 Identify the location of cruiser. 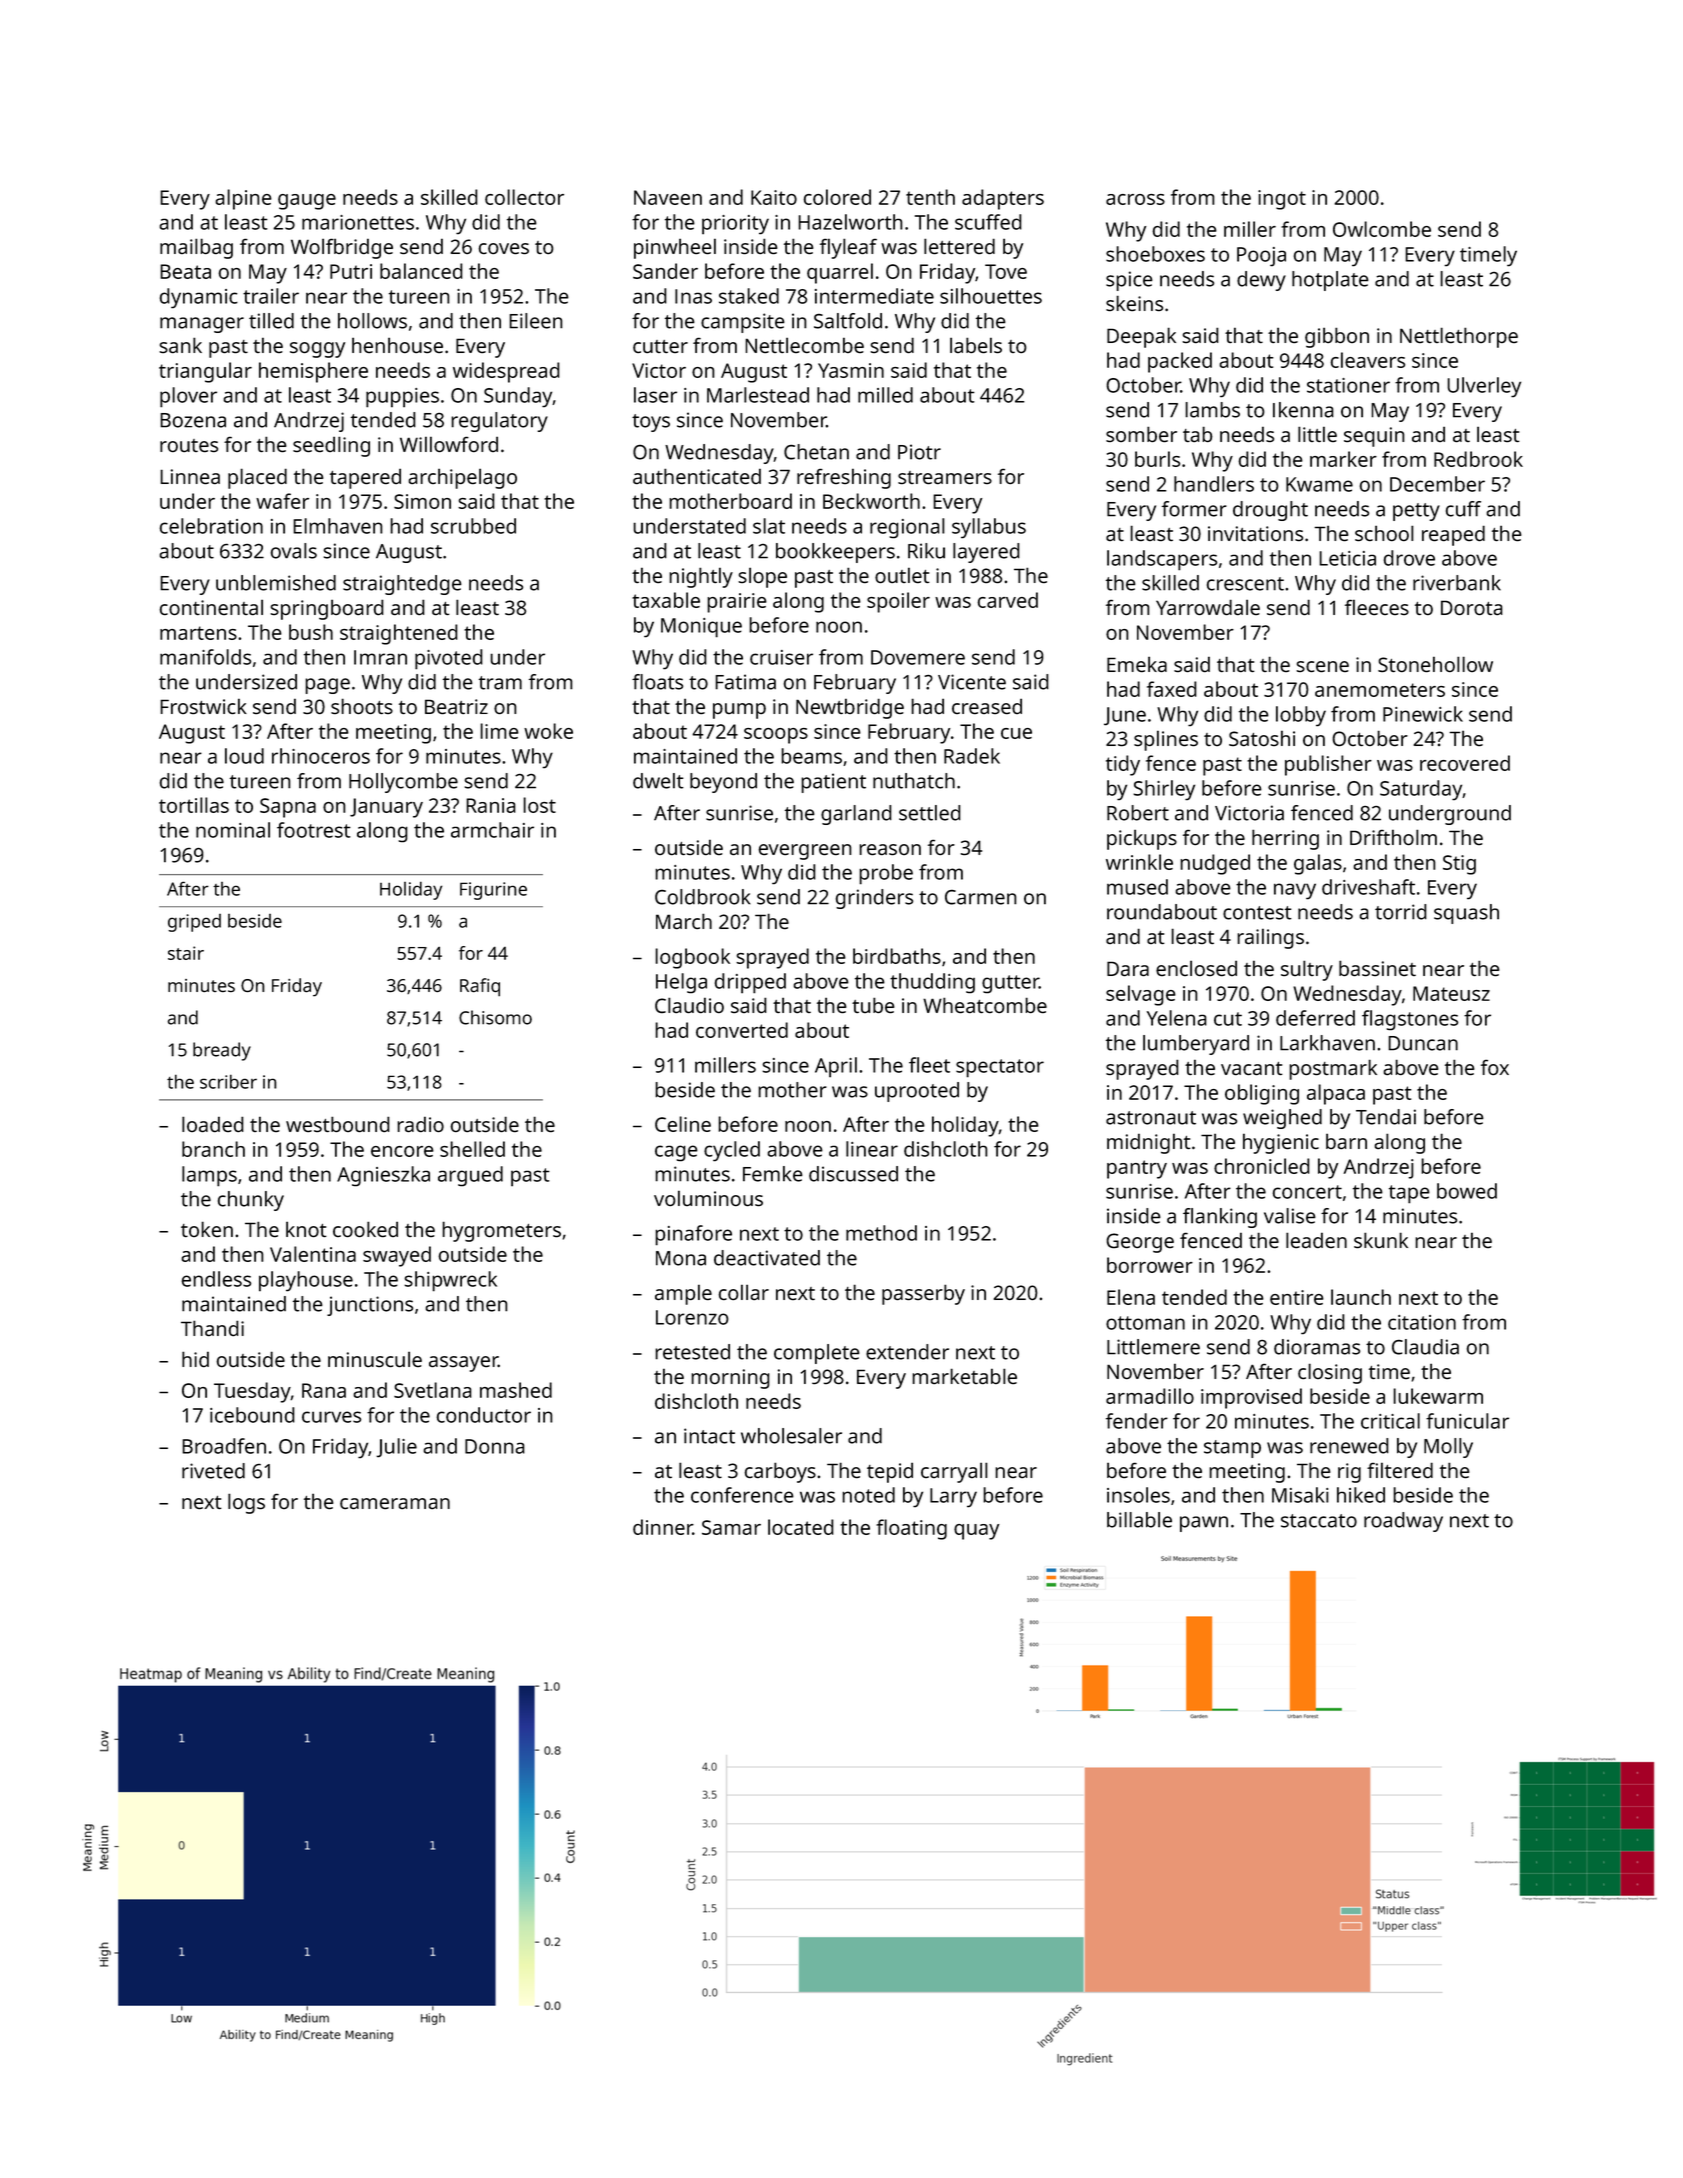
(781, 657).
